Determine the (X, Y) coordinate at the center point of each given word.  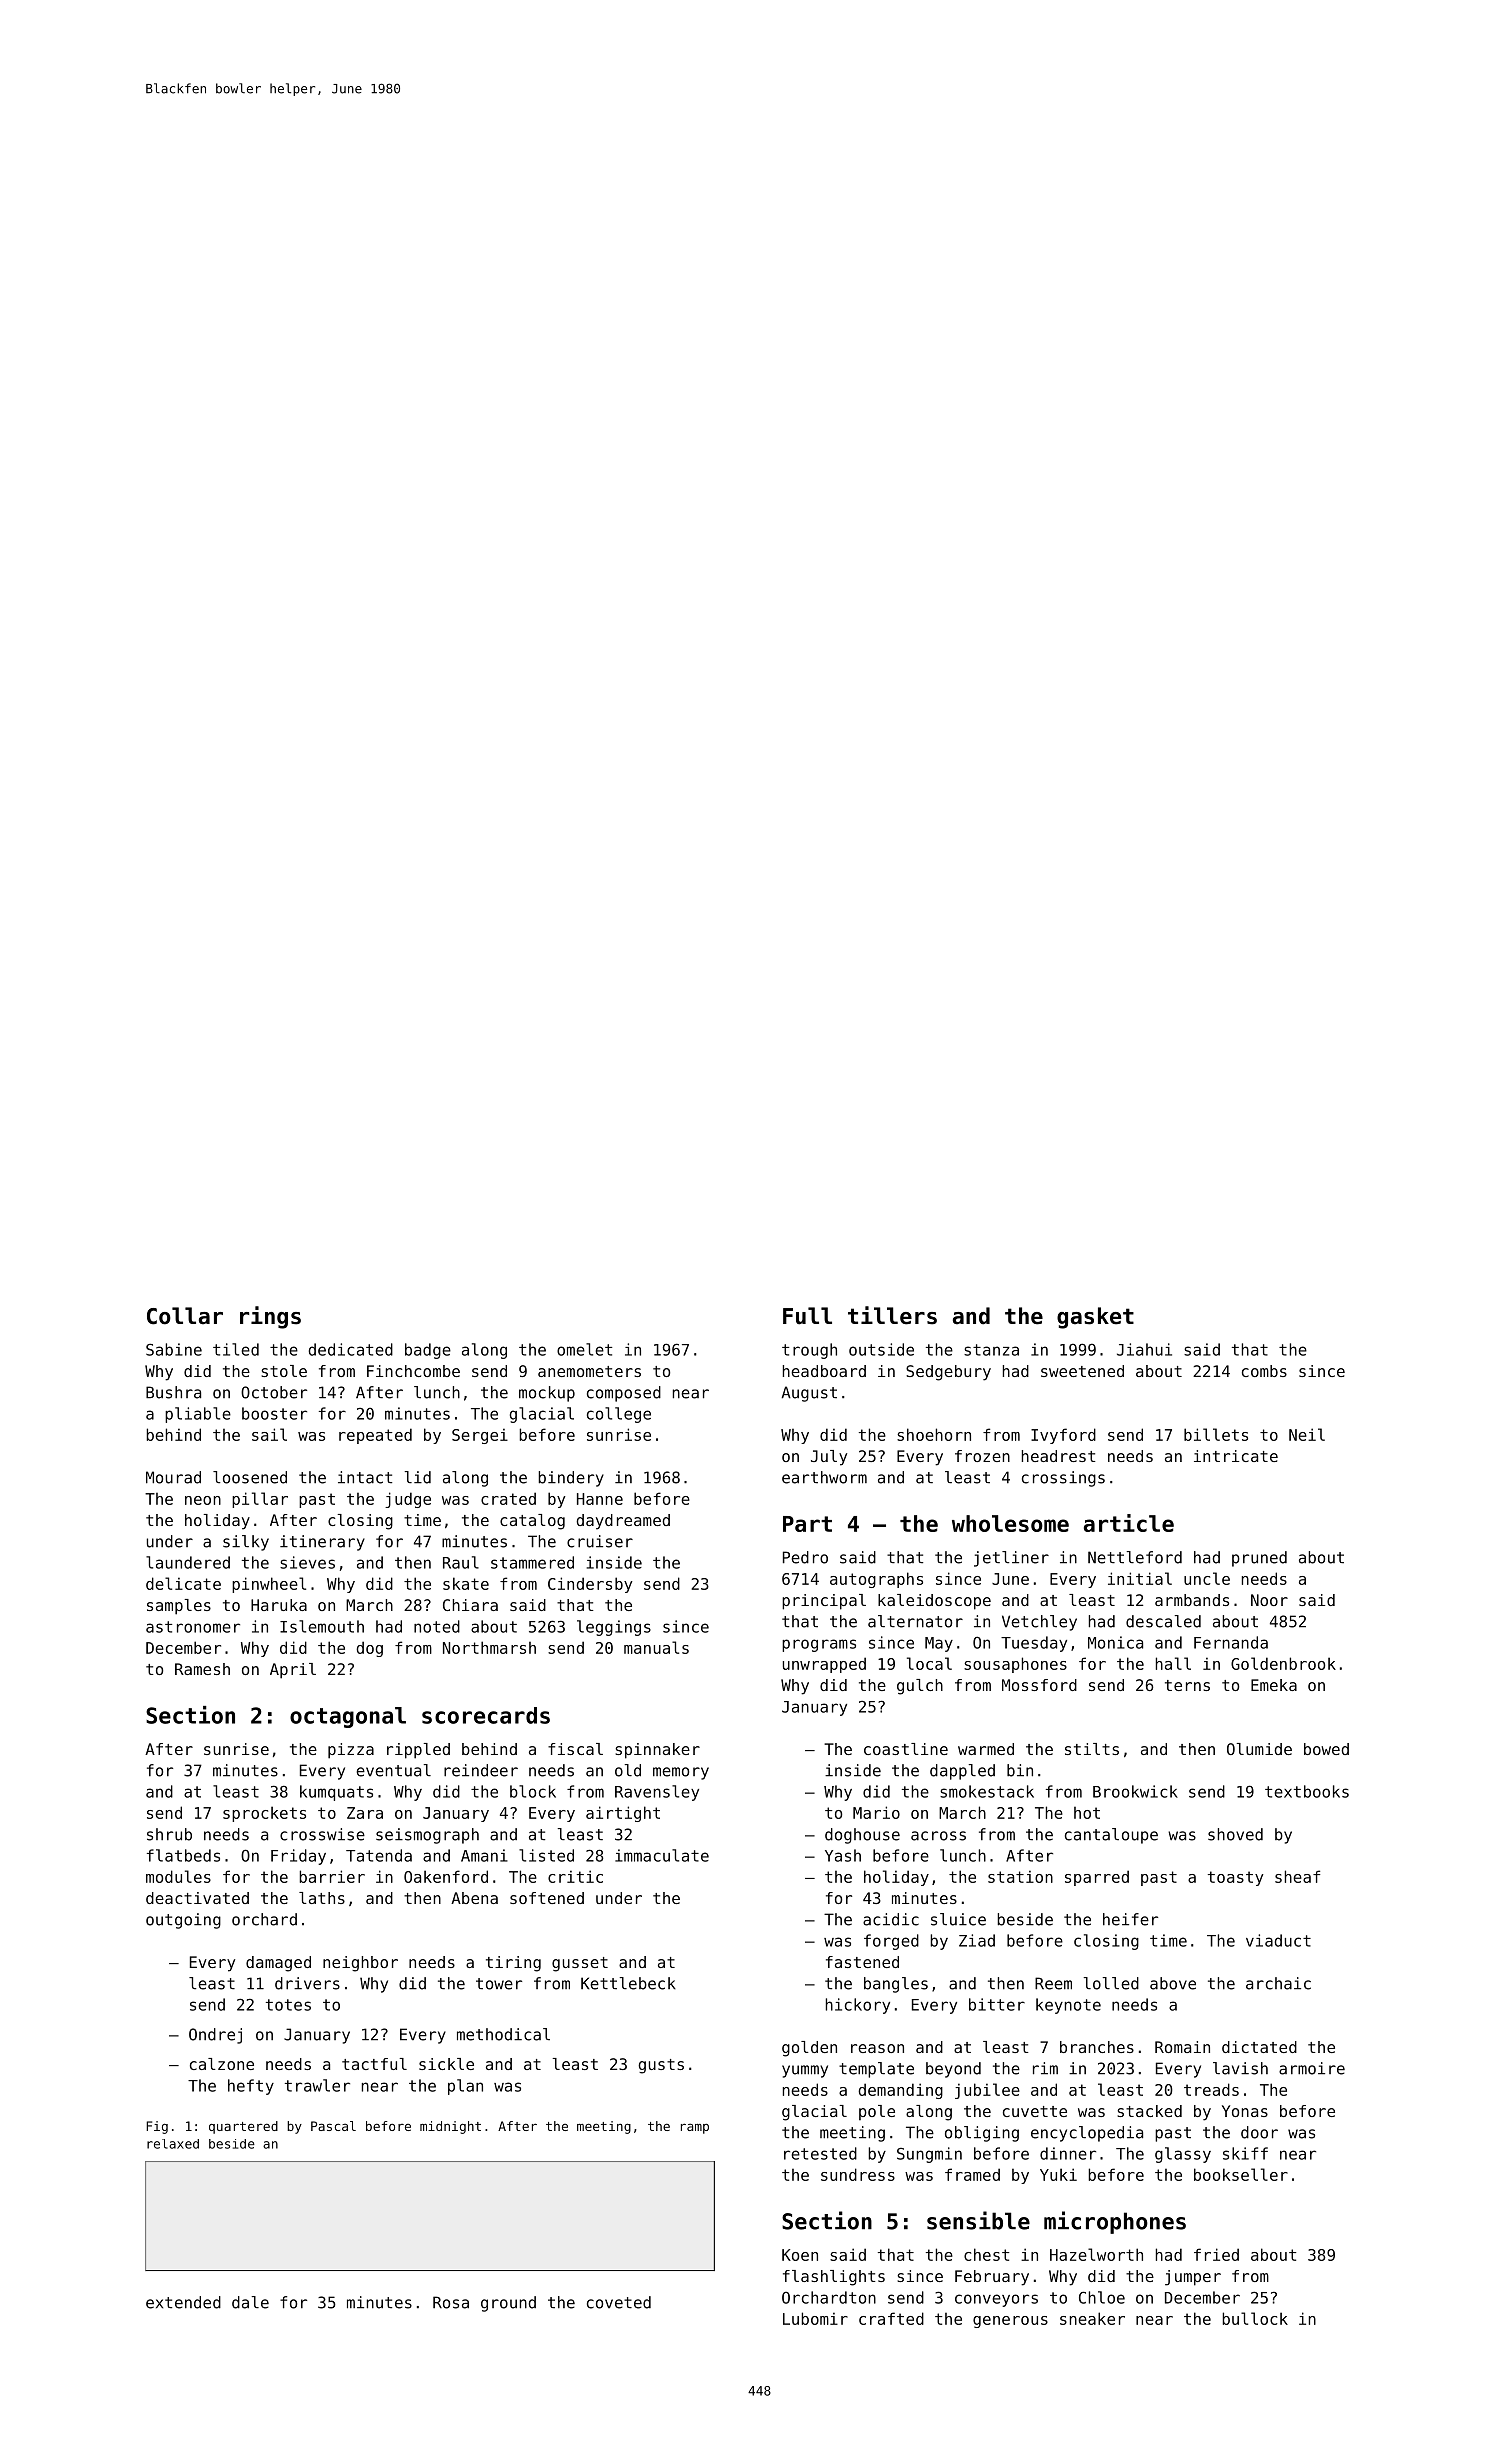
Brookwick (1135, 1791)
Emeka (1274, 1685)
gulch (920, 1687)
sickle (446, 2064)
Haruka (279, 1605)
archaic (1278, 1983)
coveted (619, 2302)
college (619, 1415)
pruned (1259, 1559)
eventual (393, 1770)
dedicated (350, 1349)
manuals (656, 1647)
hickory (858, 2006)
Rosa (451, 2302)
